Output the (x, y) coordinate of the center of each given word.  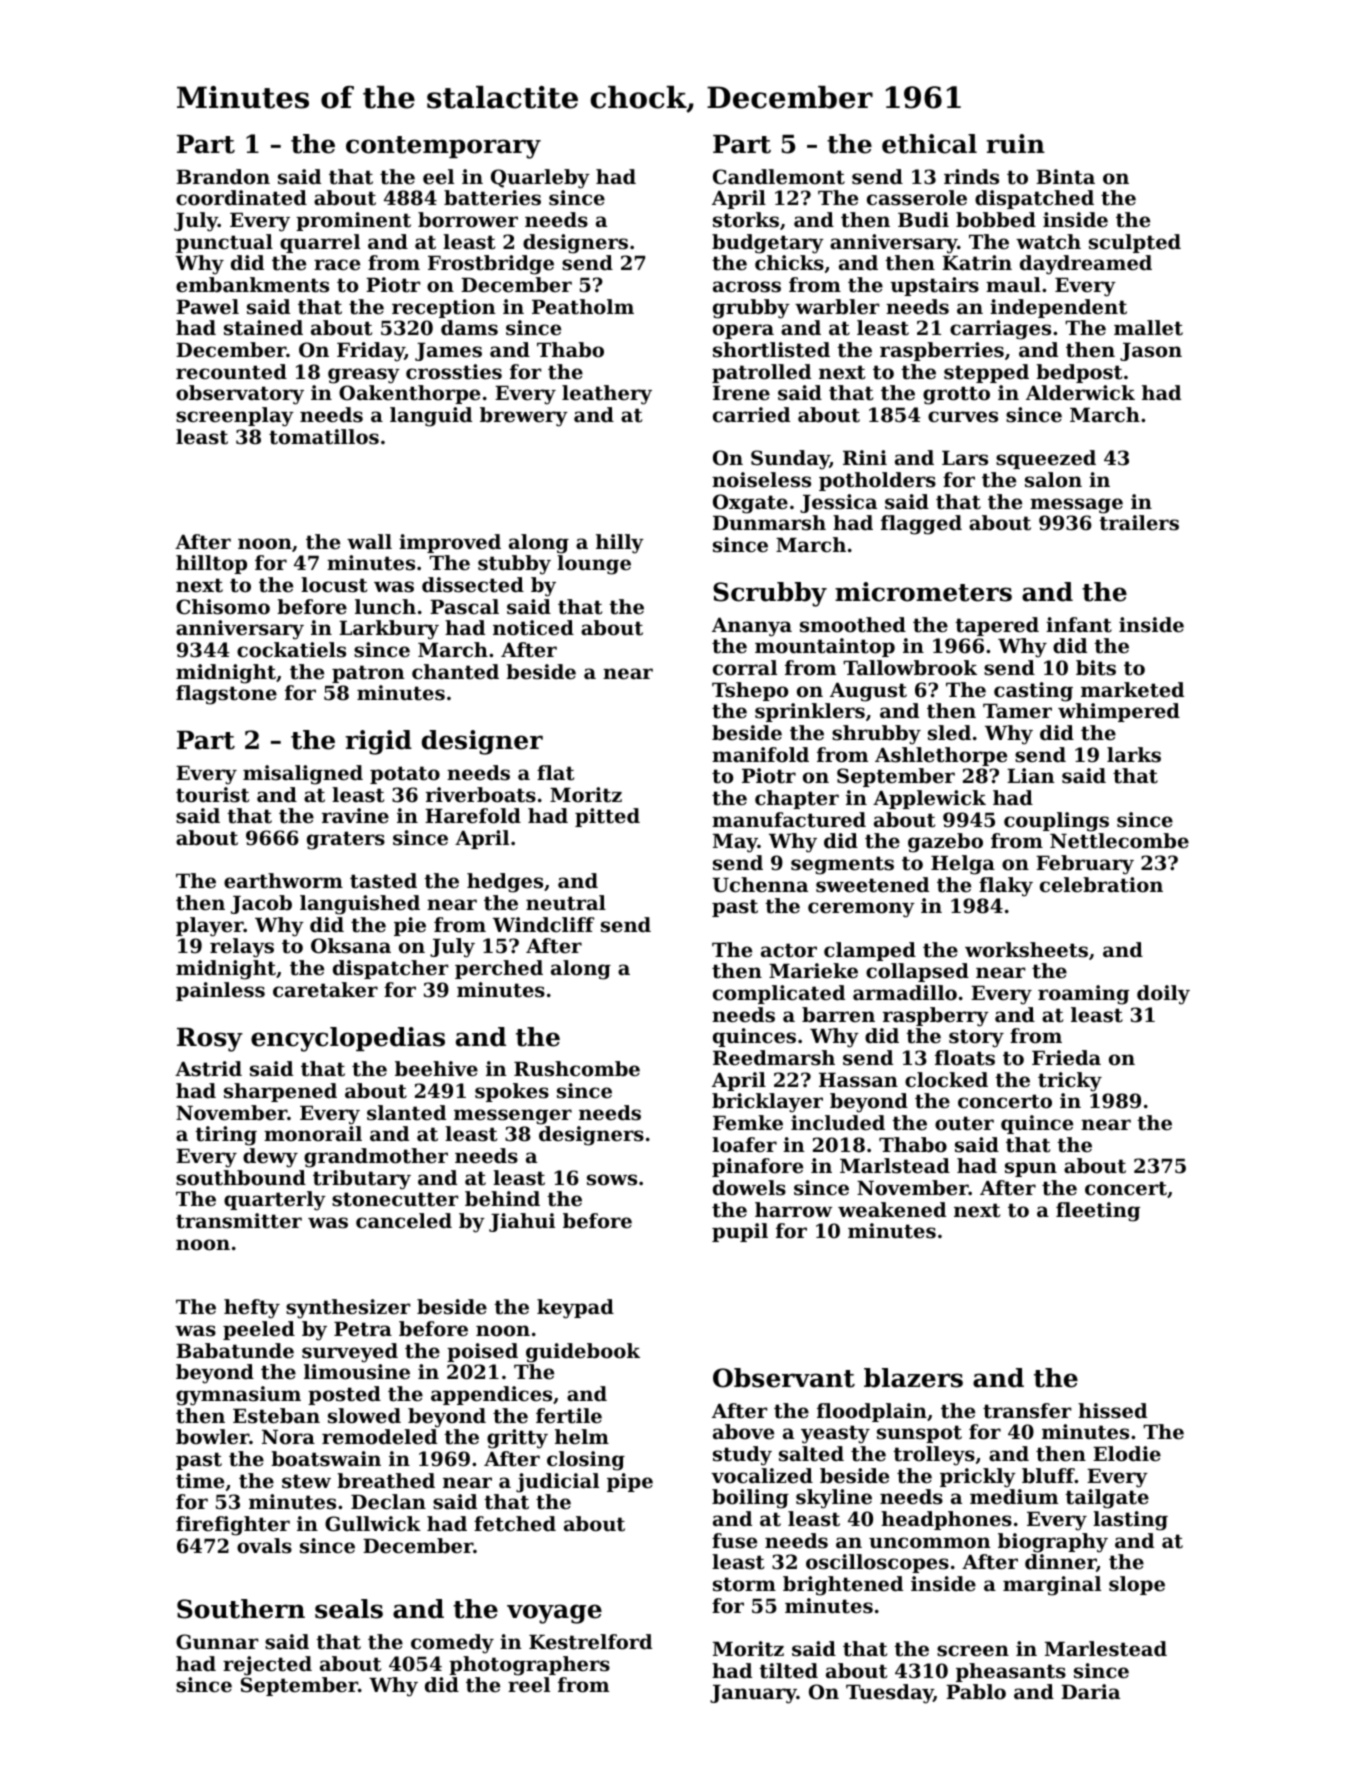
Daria (1090, 1692)
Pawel (207, 307)
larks (1134, 755)
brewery (524, 417)
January (753, 1694)
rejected (267, 1666)
